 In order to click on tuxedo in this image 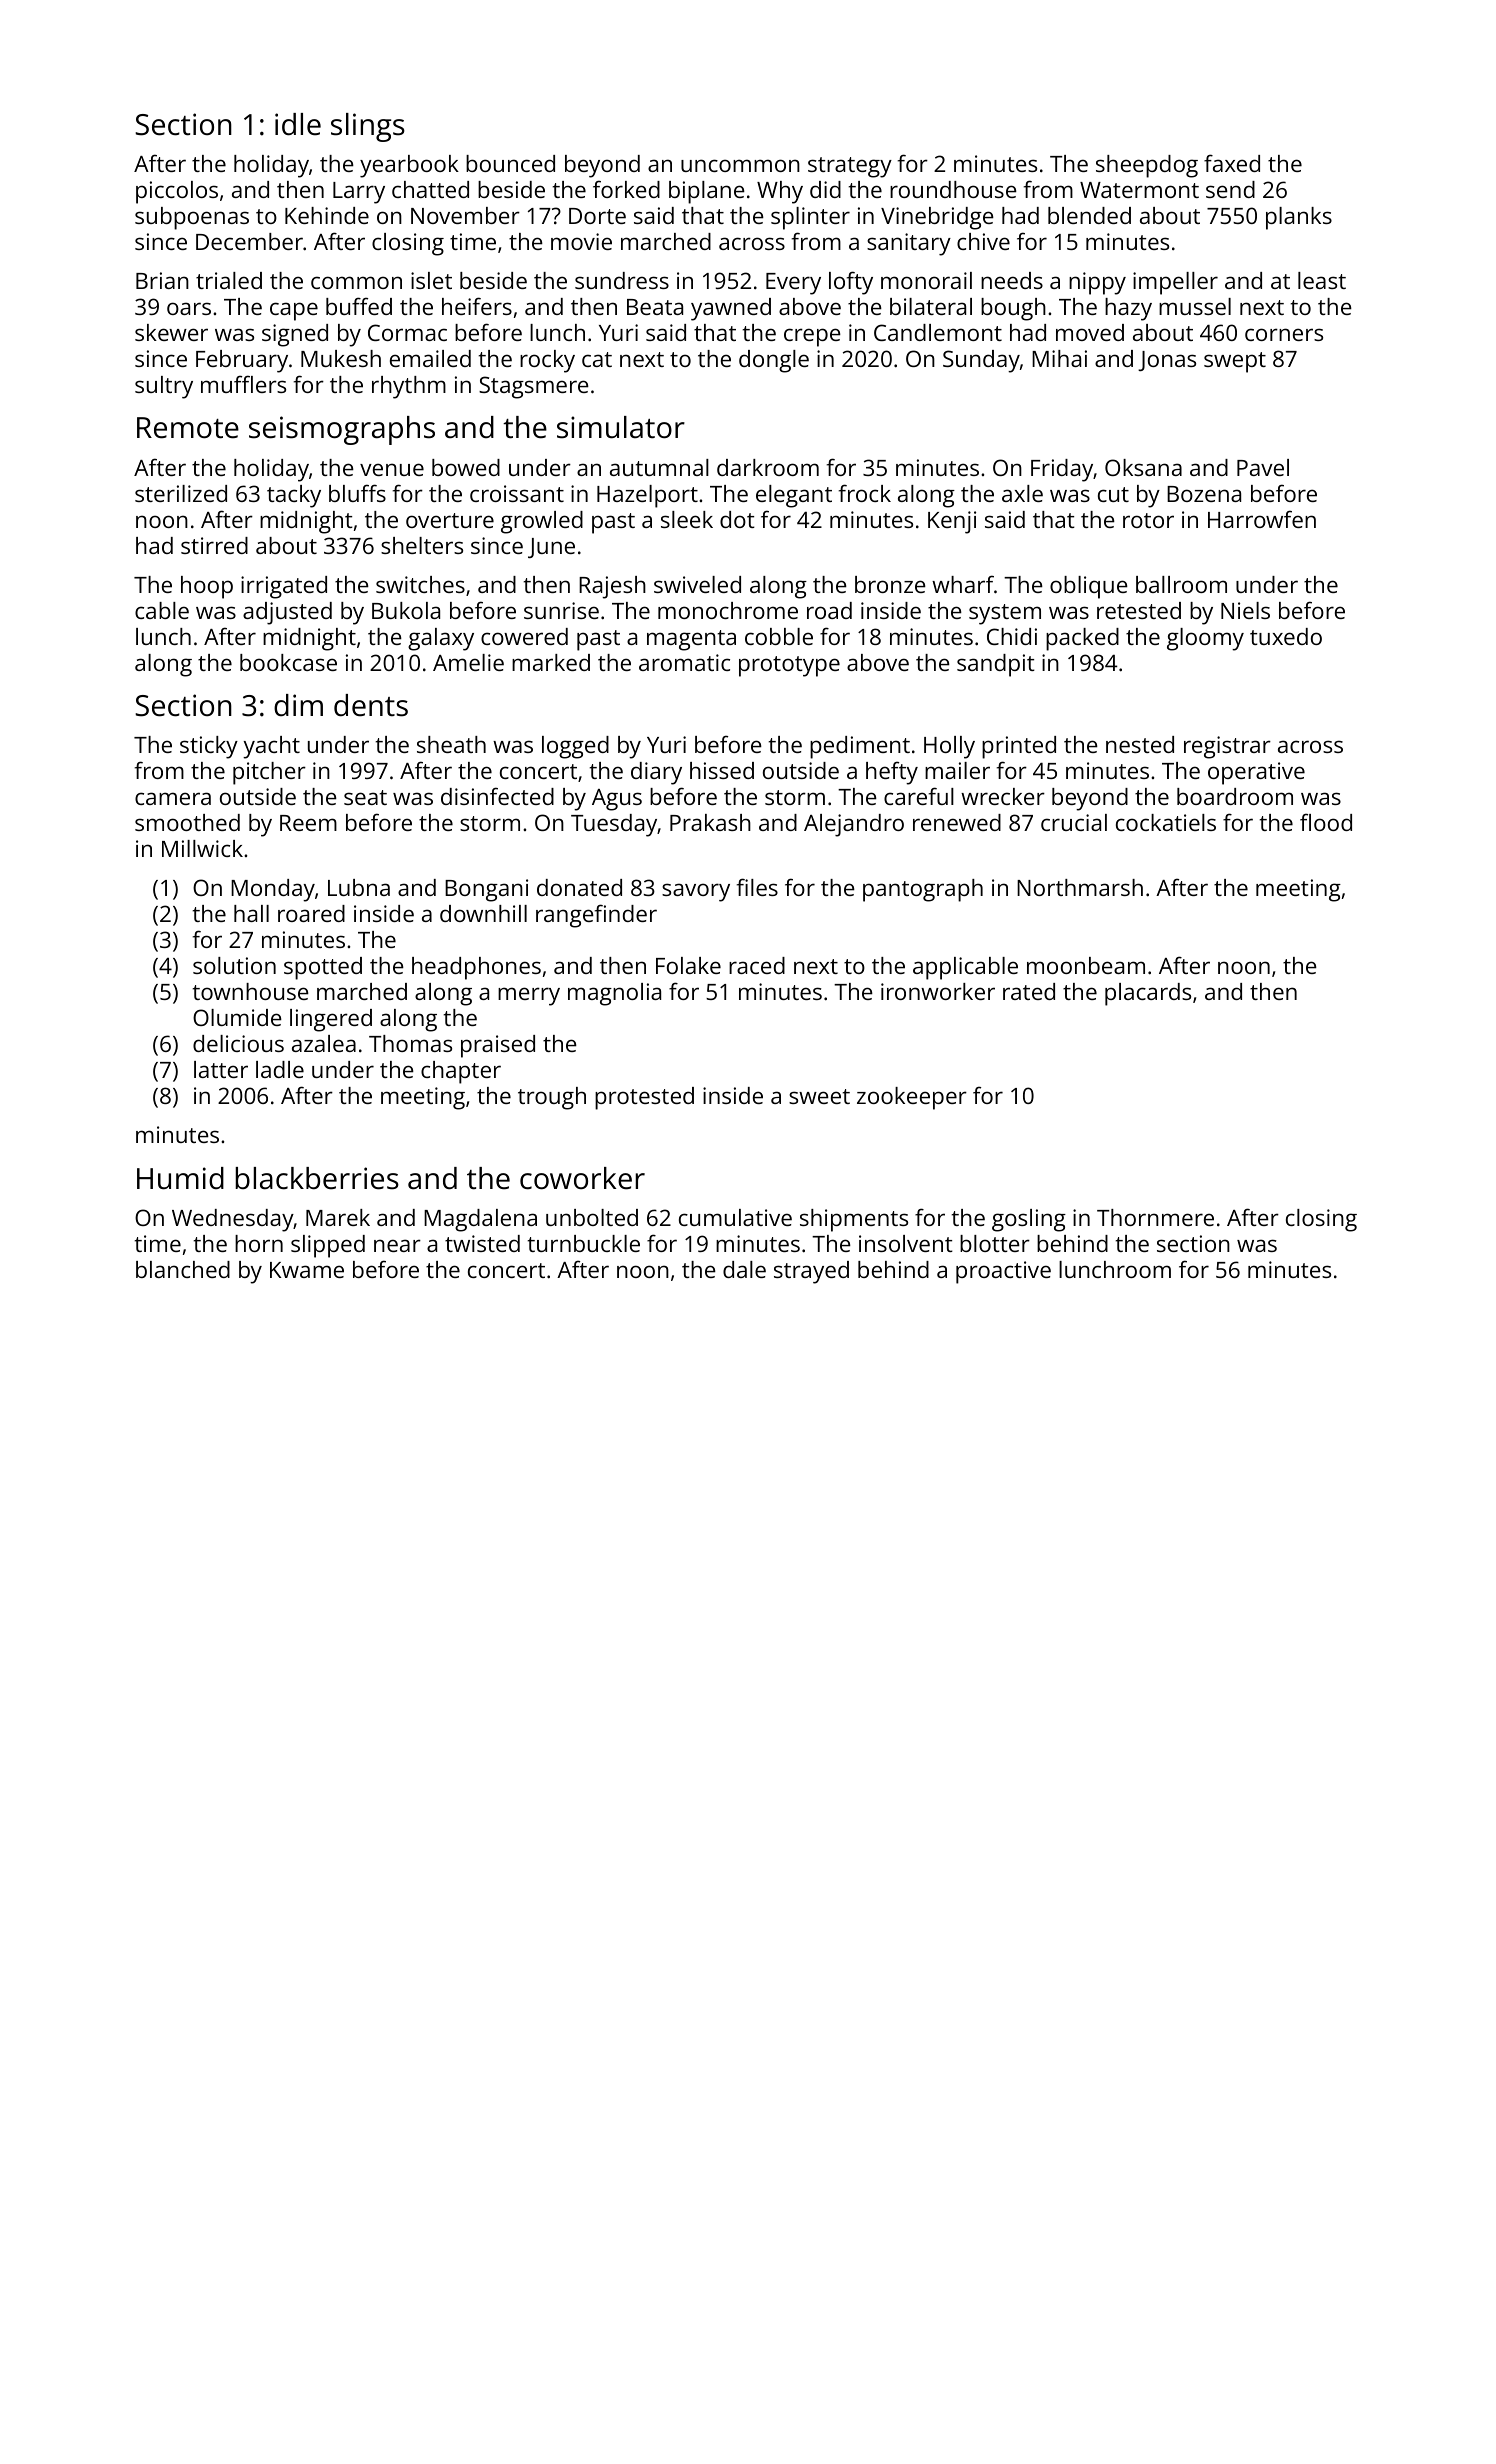, I will do `click(1286, 636)`.
